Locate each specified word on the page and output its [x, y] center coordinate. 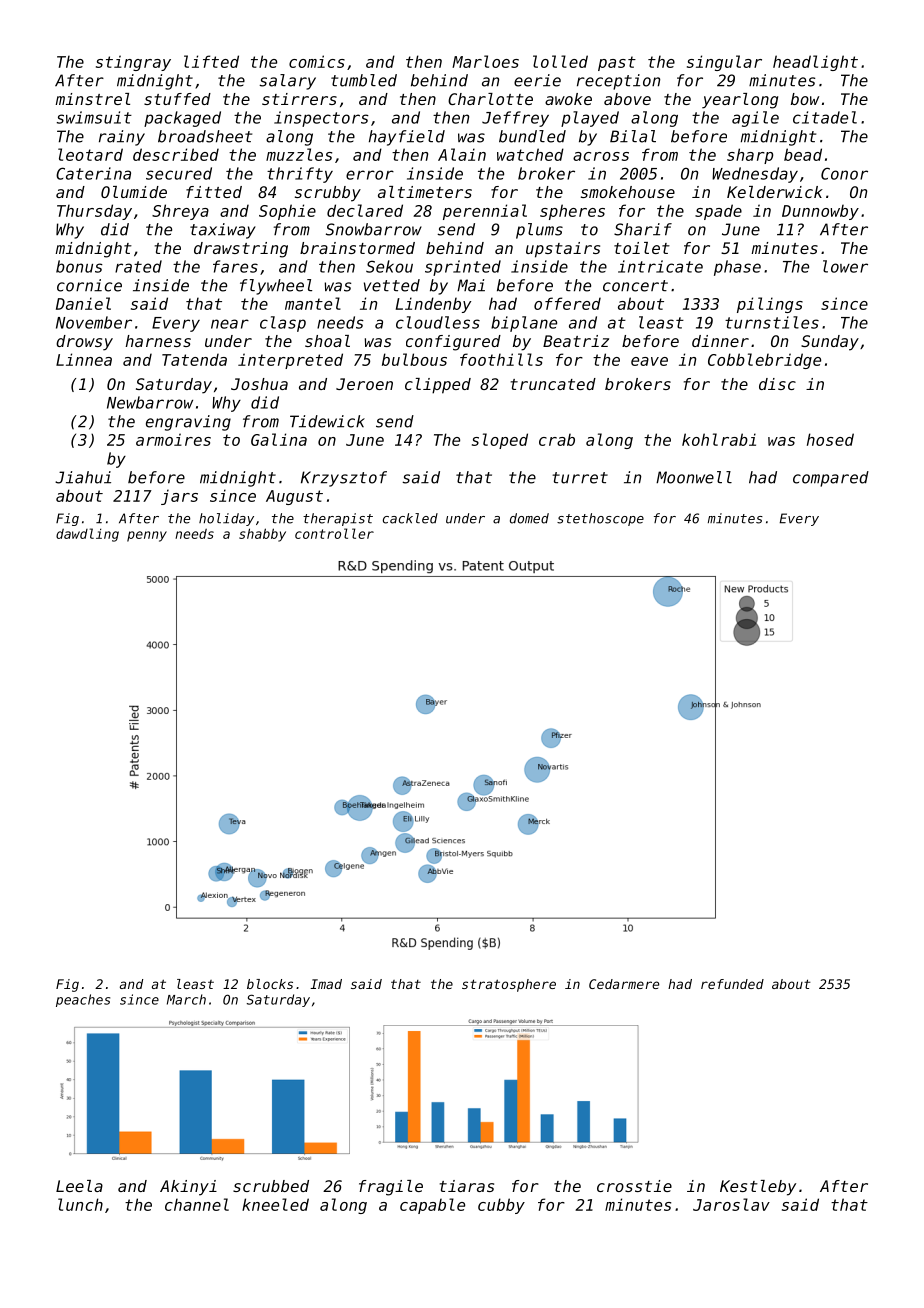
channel [197, 1204]
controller [334, 533]
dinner [720, 341]
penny [147, 536]
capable [432, 1206]
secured [179, 173]
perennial [485, 212]
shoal [327, 341]
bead [803, 154]
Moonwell [694, 477]
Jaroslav [731, 1204]
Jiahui [83, 477]
